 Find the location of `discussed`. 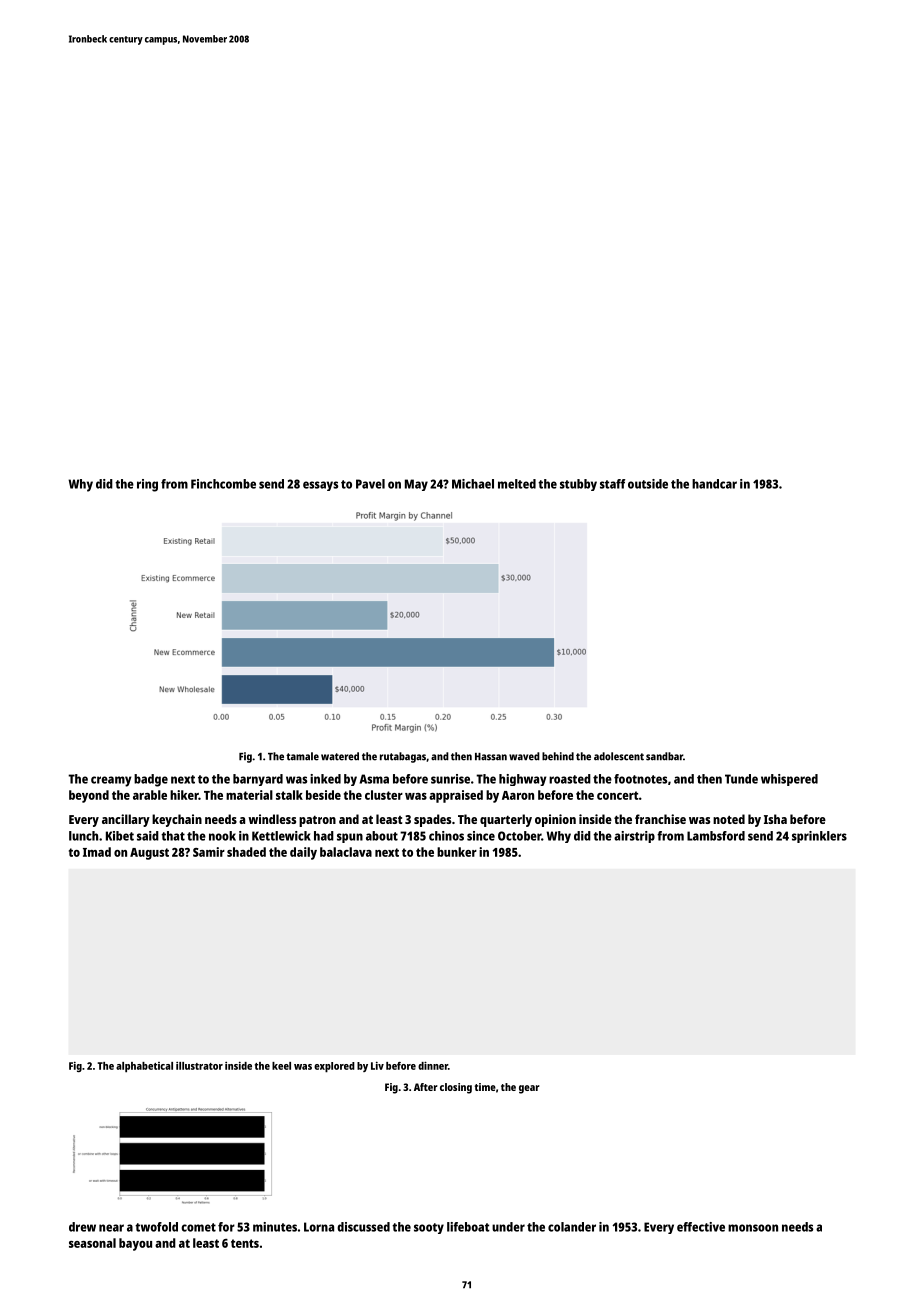

discussed is located at coordinates (363, 1227).
